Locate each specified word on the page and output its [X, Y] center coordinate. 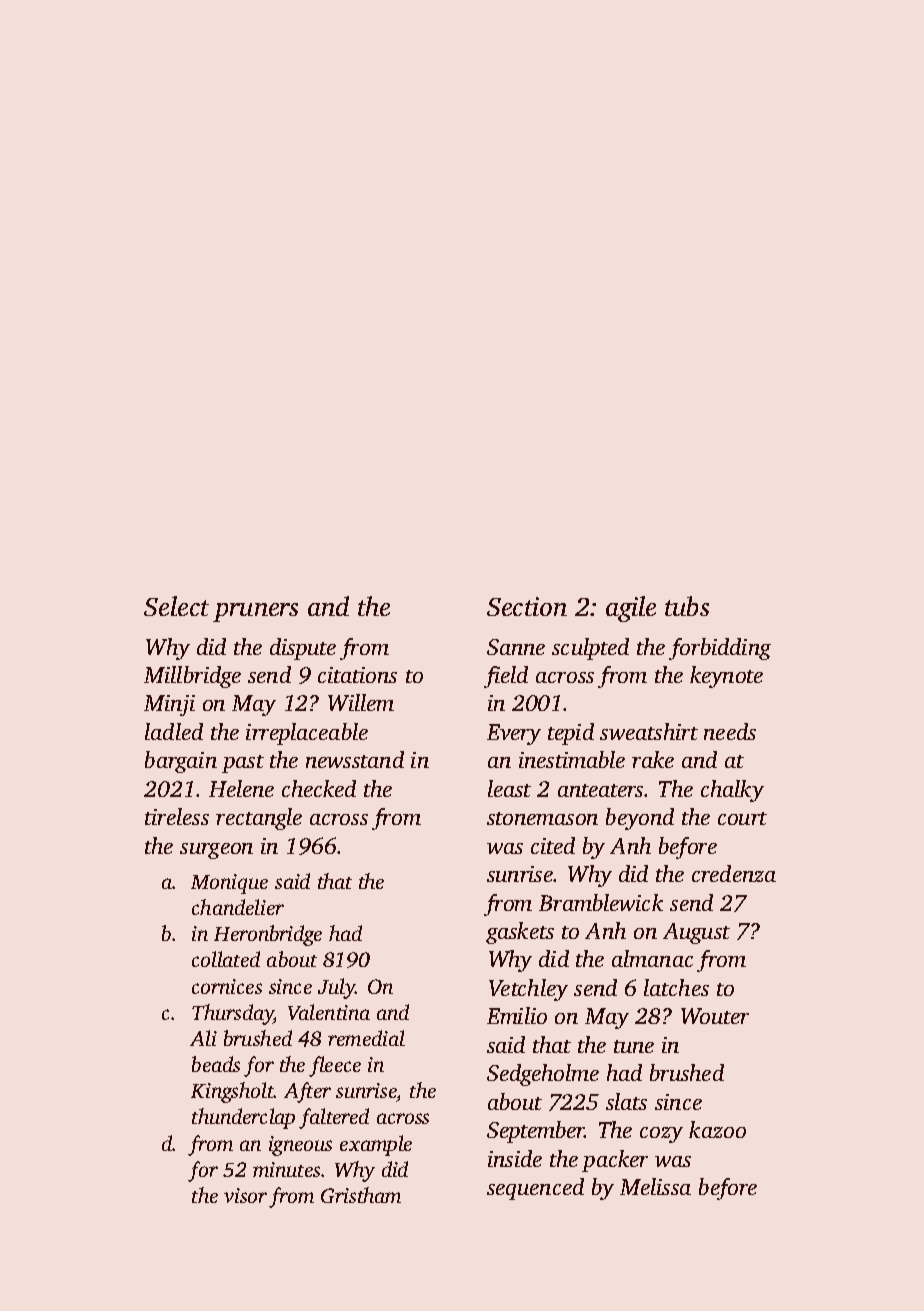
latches [676, 987]
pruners [255, 612]
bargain [181, 762]
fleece [335, 1066]
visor [245, 1195]
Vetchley [528, 990]
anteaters [600, 790]
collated [226, 959]
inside [515, 1158]
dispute [303, 649]
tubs [687, 606]
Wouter [715, 1016]
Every [514, 734]
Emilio [517, 1015]
